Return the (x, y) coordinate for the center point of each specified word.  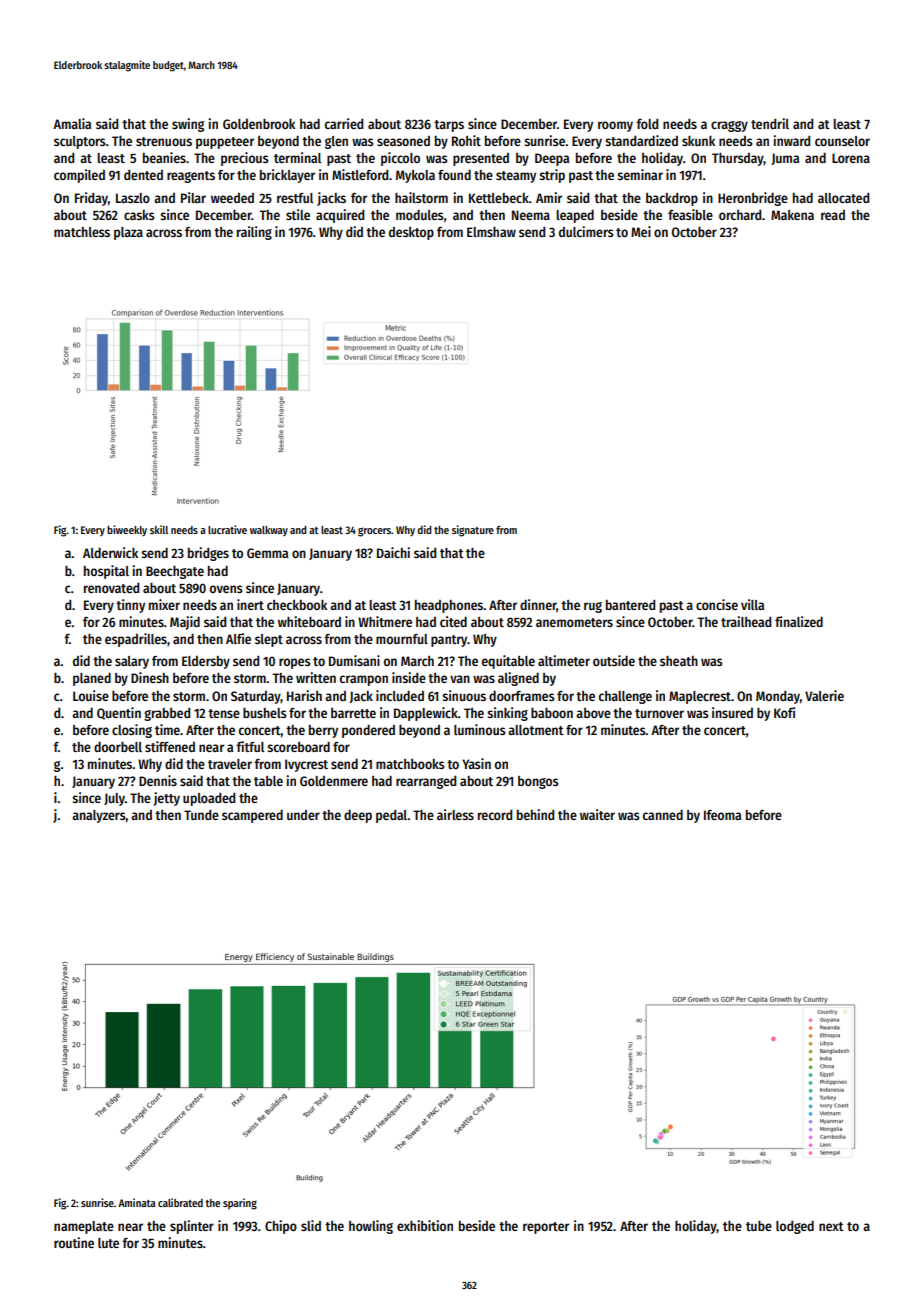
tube (759, 1226)
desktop (411, 233)
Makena (792, 215)
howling (371, 1227)
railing (254, 233)
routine (74, 1242)
